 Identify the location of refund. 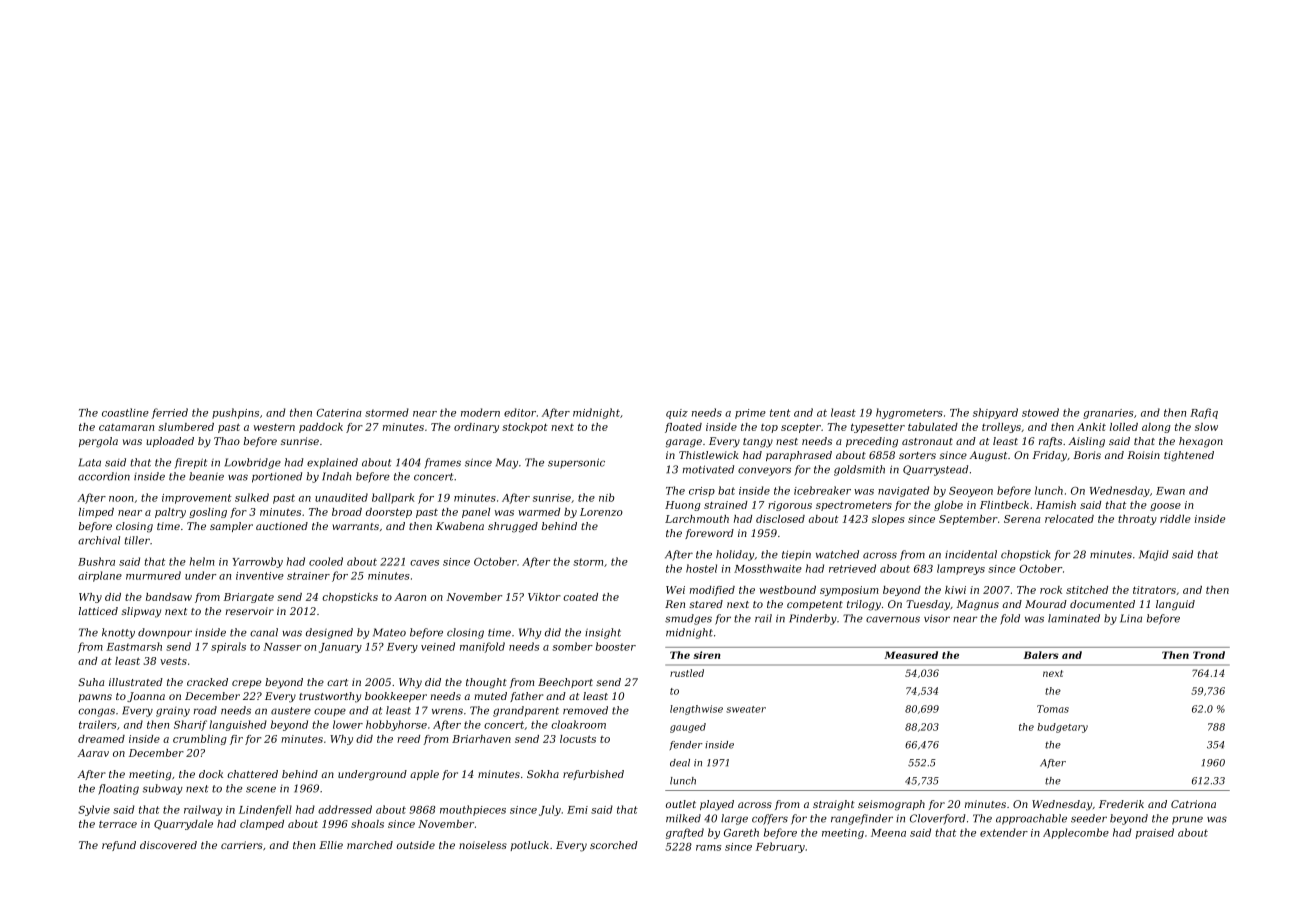
(119, 846).
